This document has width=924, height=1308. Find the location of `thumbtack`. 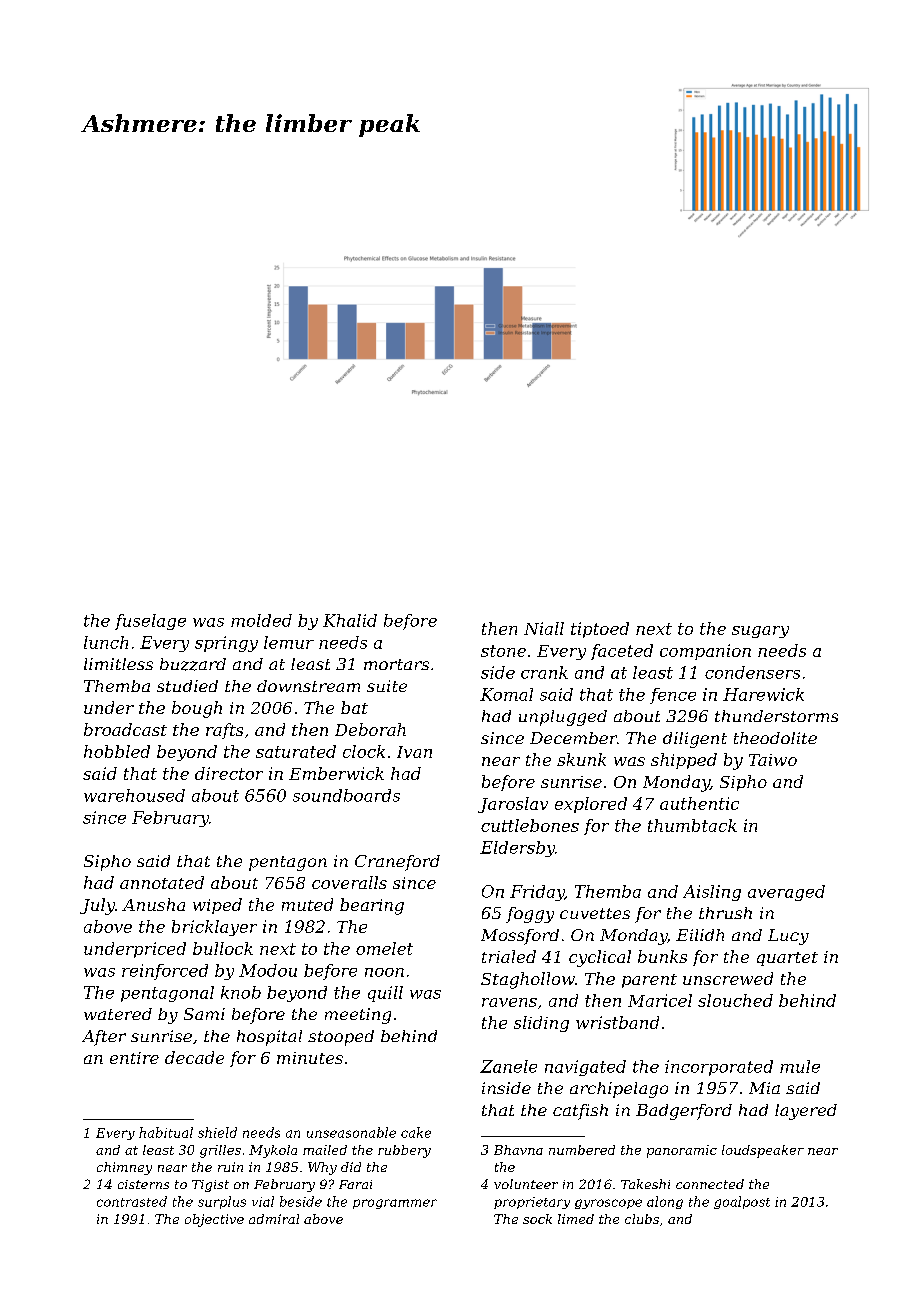

thumbtack is located at coordinates (692, 825).
